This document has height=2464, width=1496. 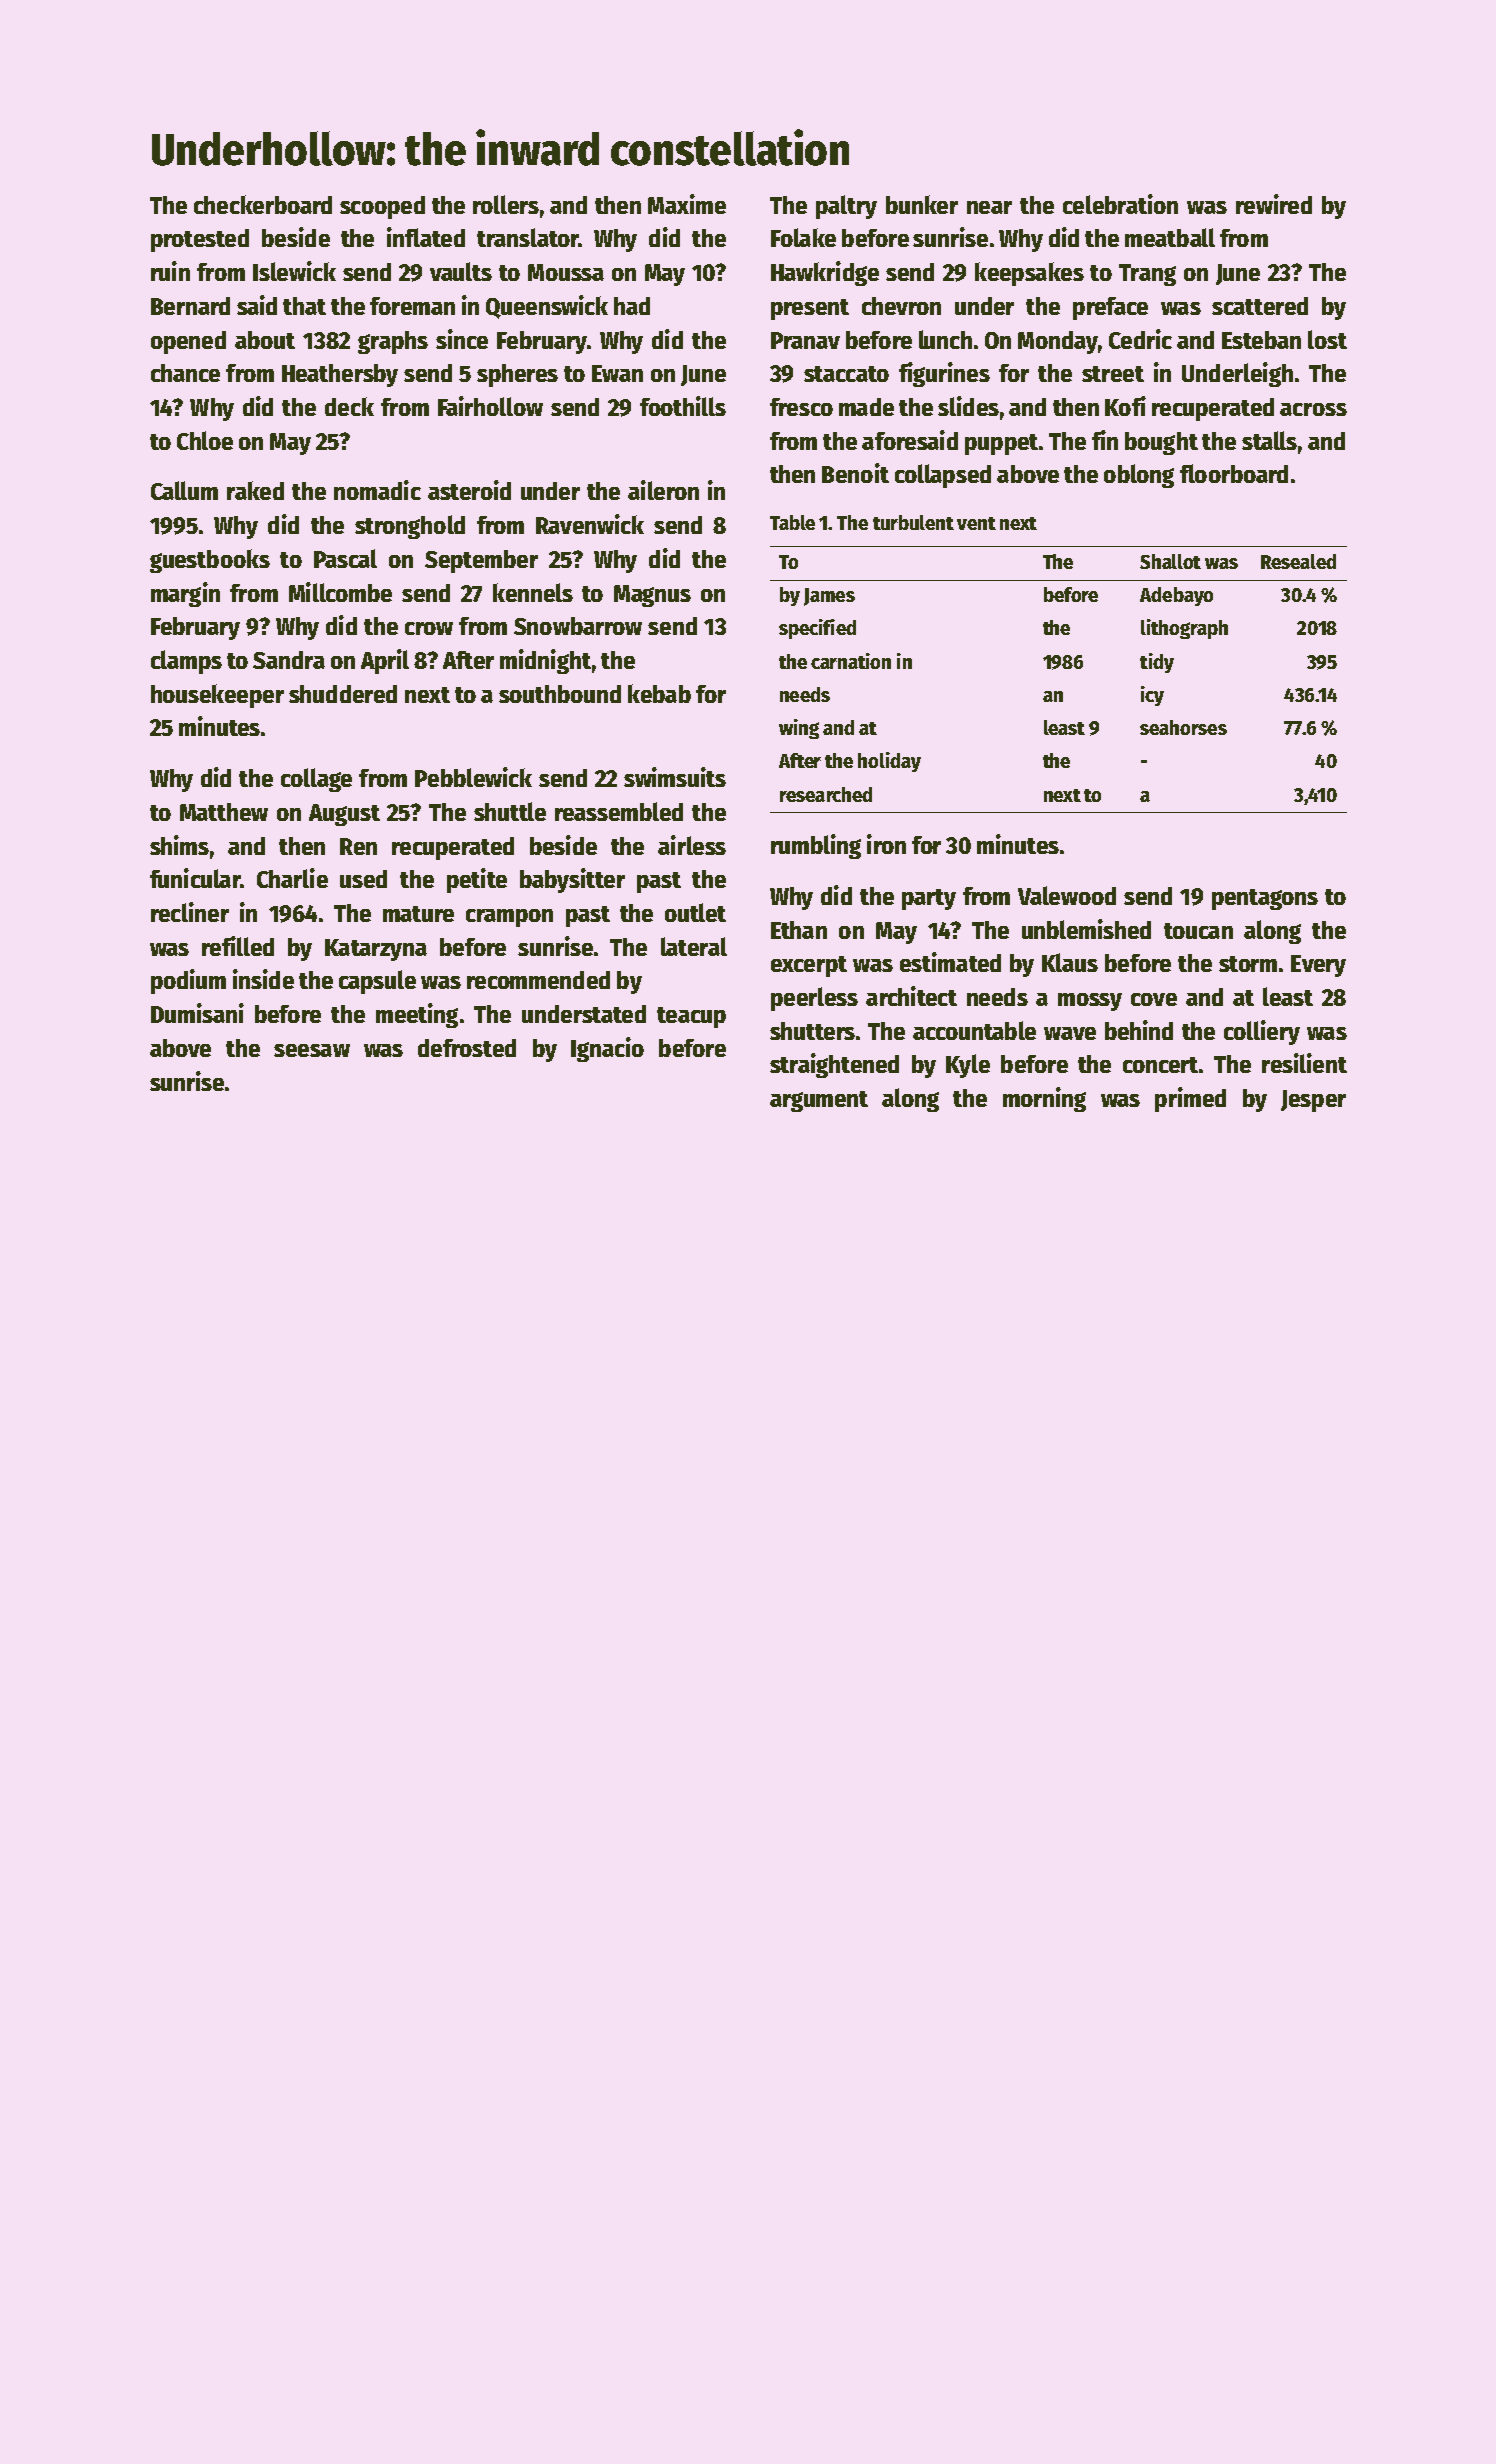 What do you see at coordinates (683, 406) in the document?
I see `foothills` at bounding box center [683, 406].
